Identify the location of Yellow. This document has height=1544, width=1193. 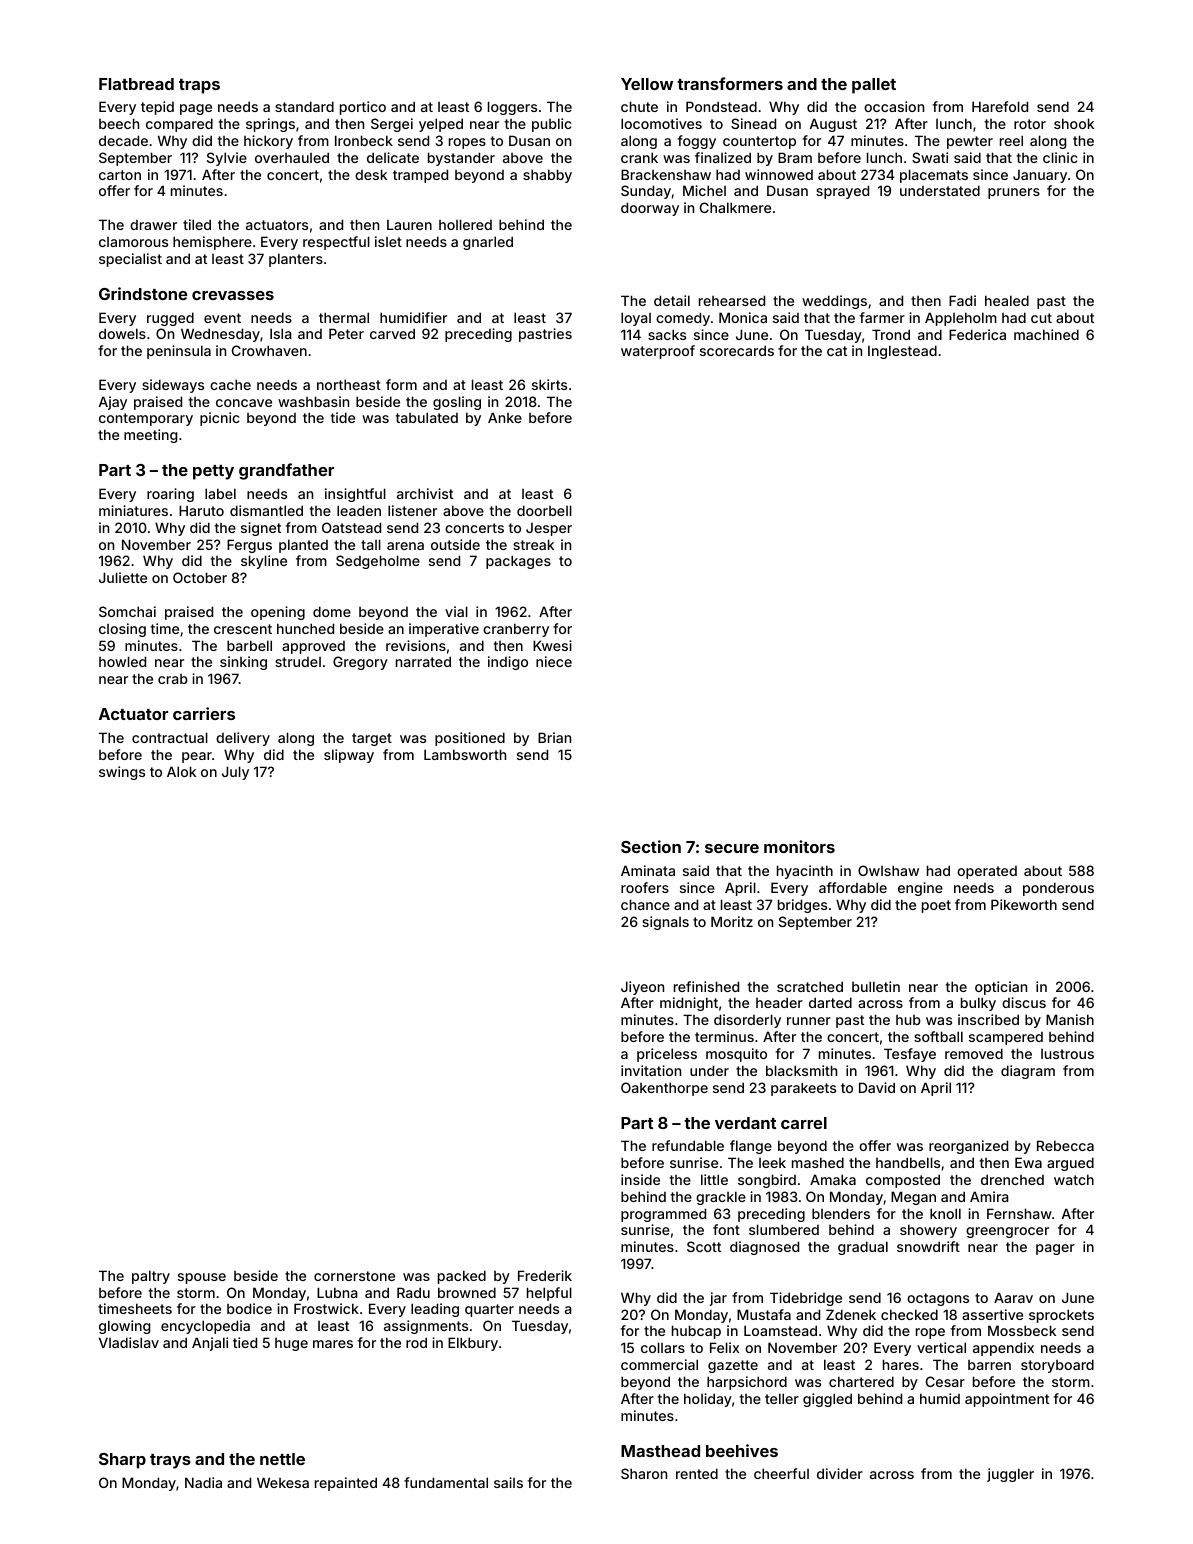
(647, 84).
